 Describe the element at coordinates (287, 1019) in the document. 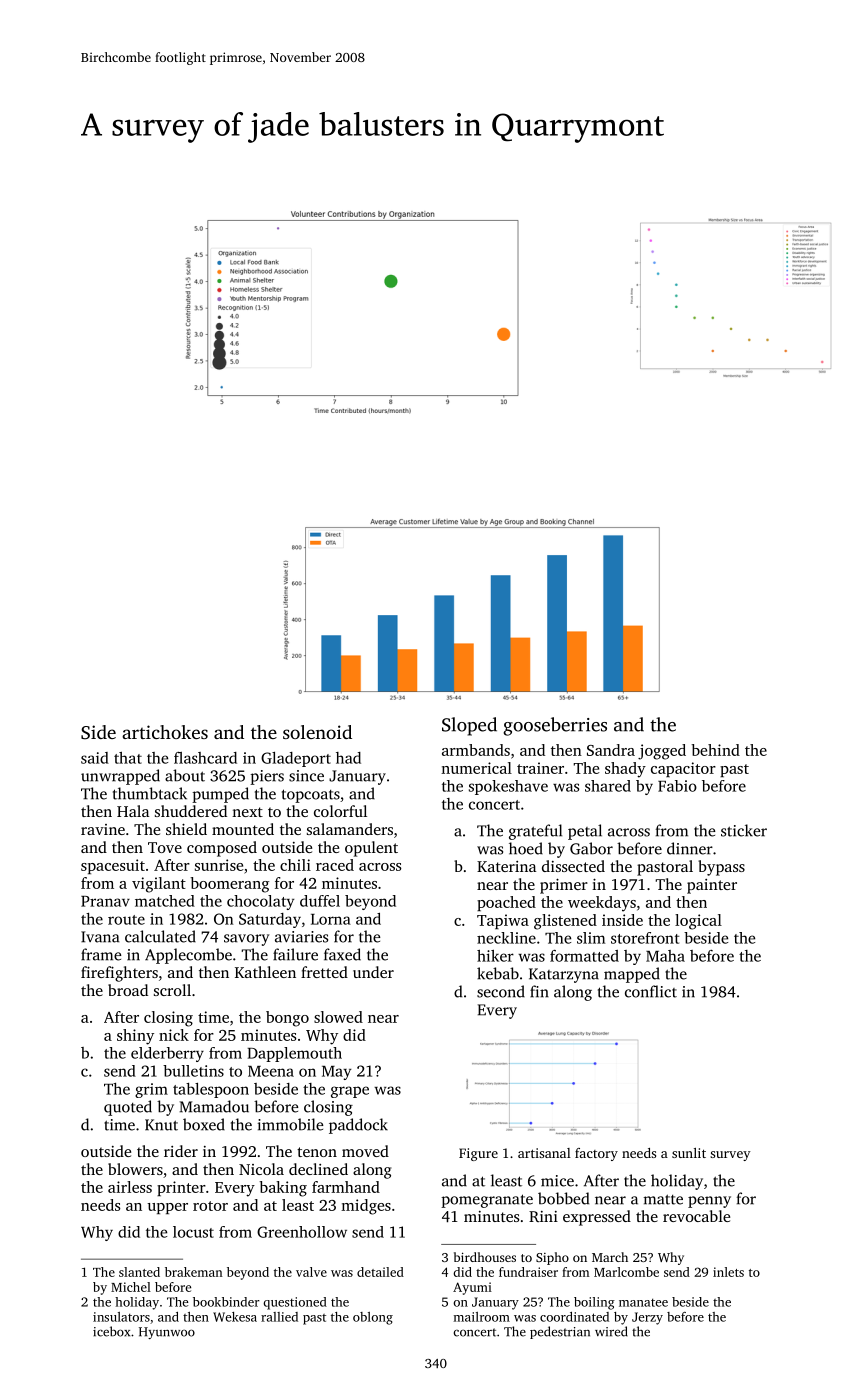

I see `bongo` at that location.
